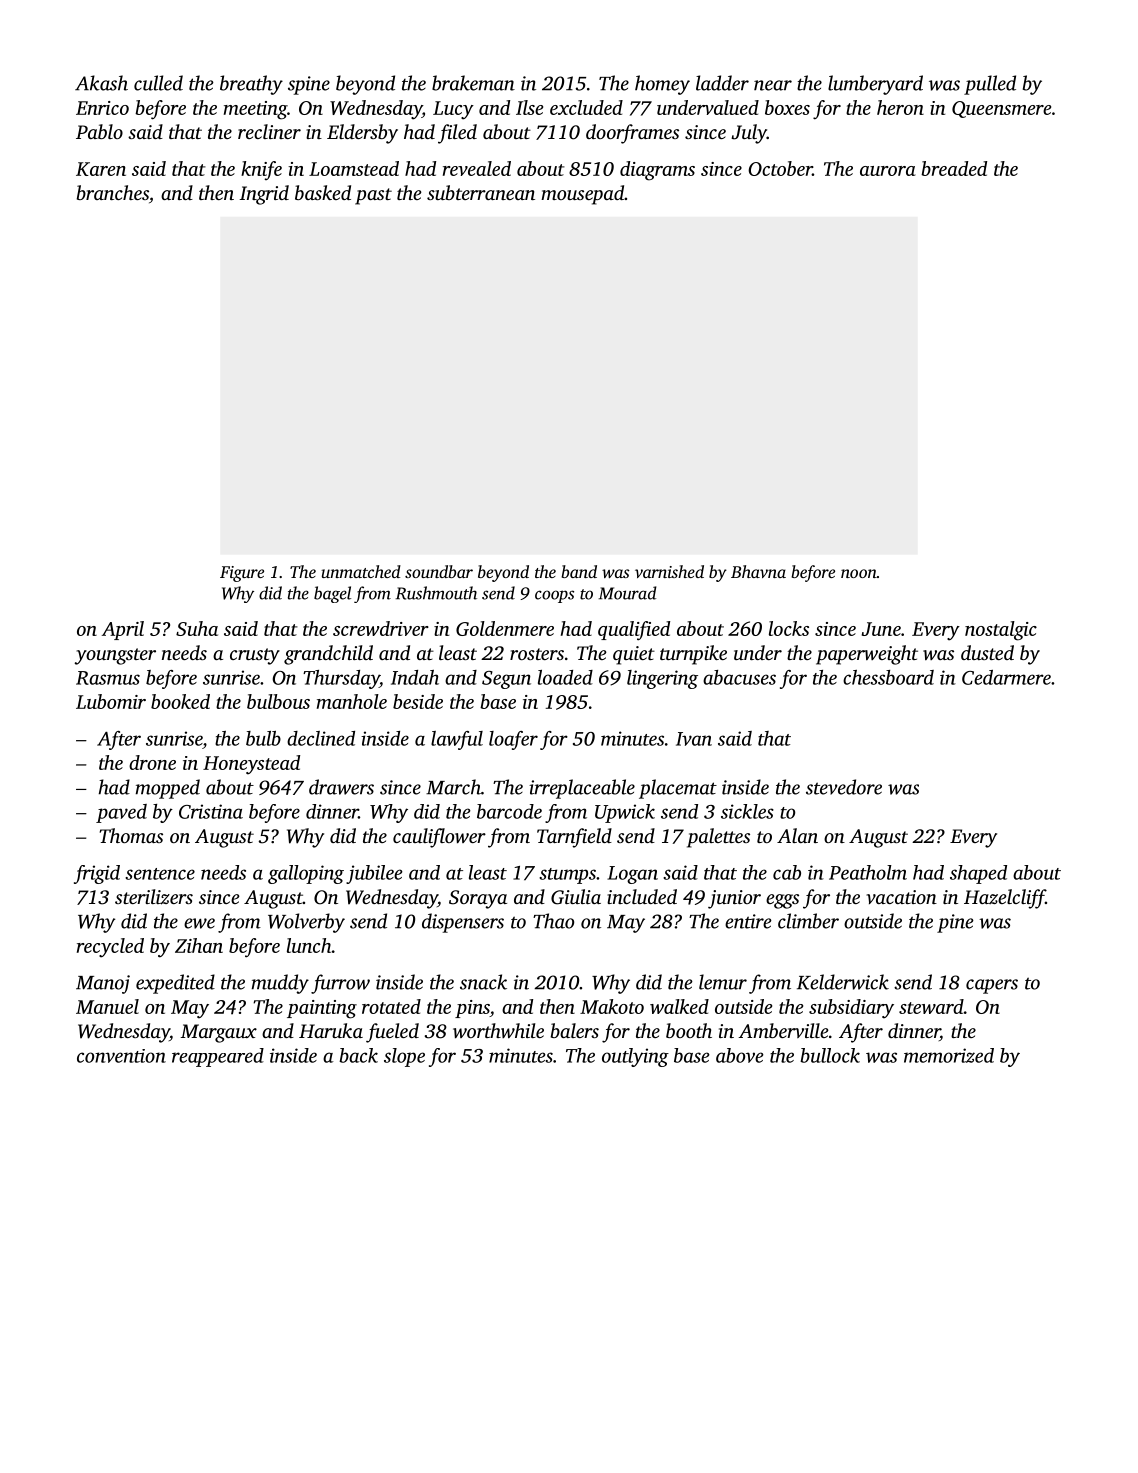 The width and height of the screenshot is (1138, 1473). I want to click on dusted, so click(987, 652).
